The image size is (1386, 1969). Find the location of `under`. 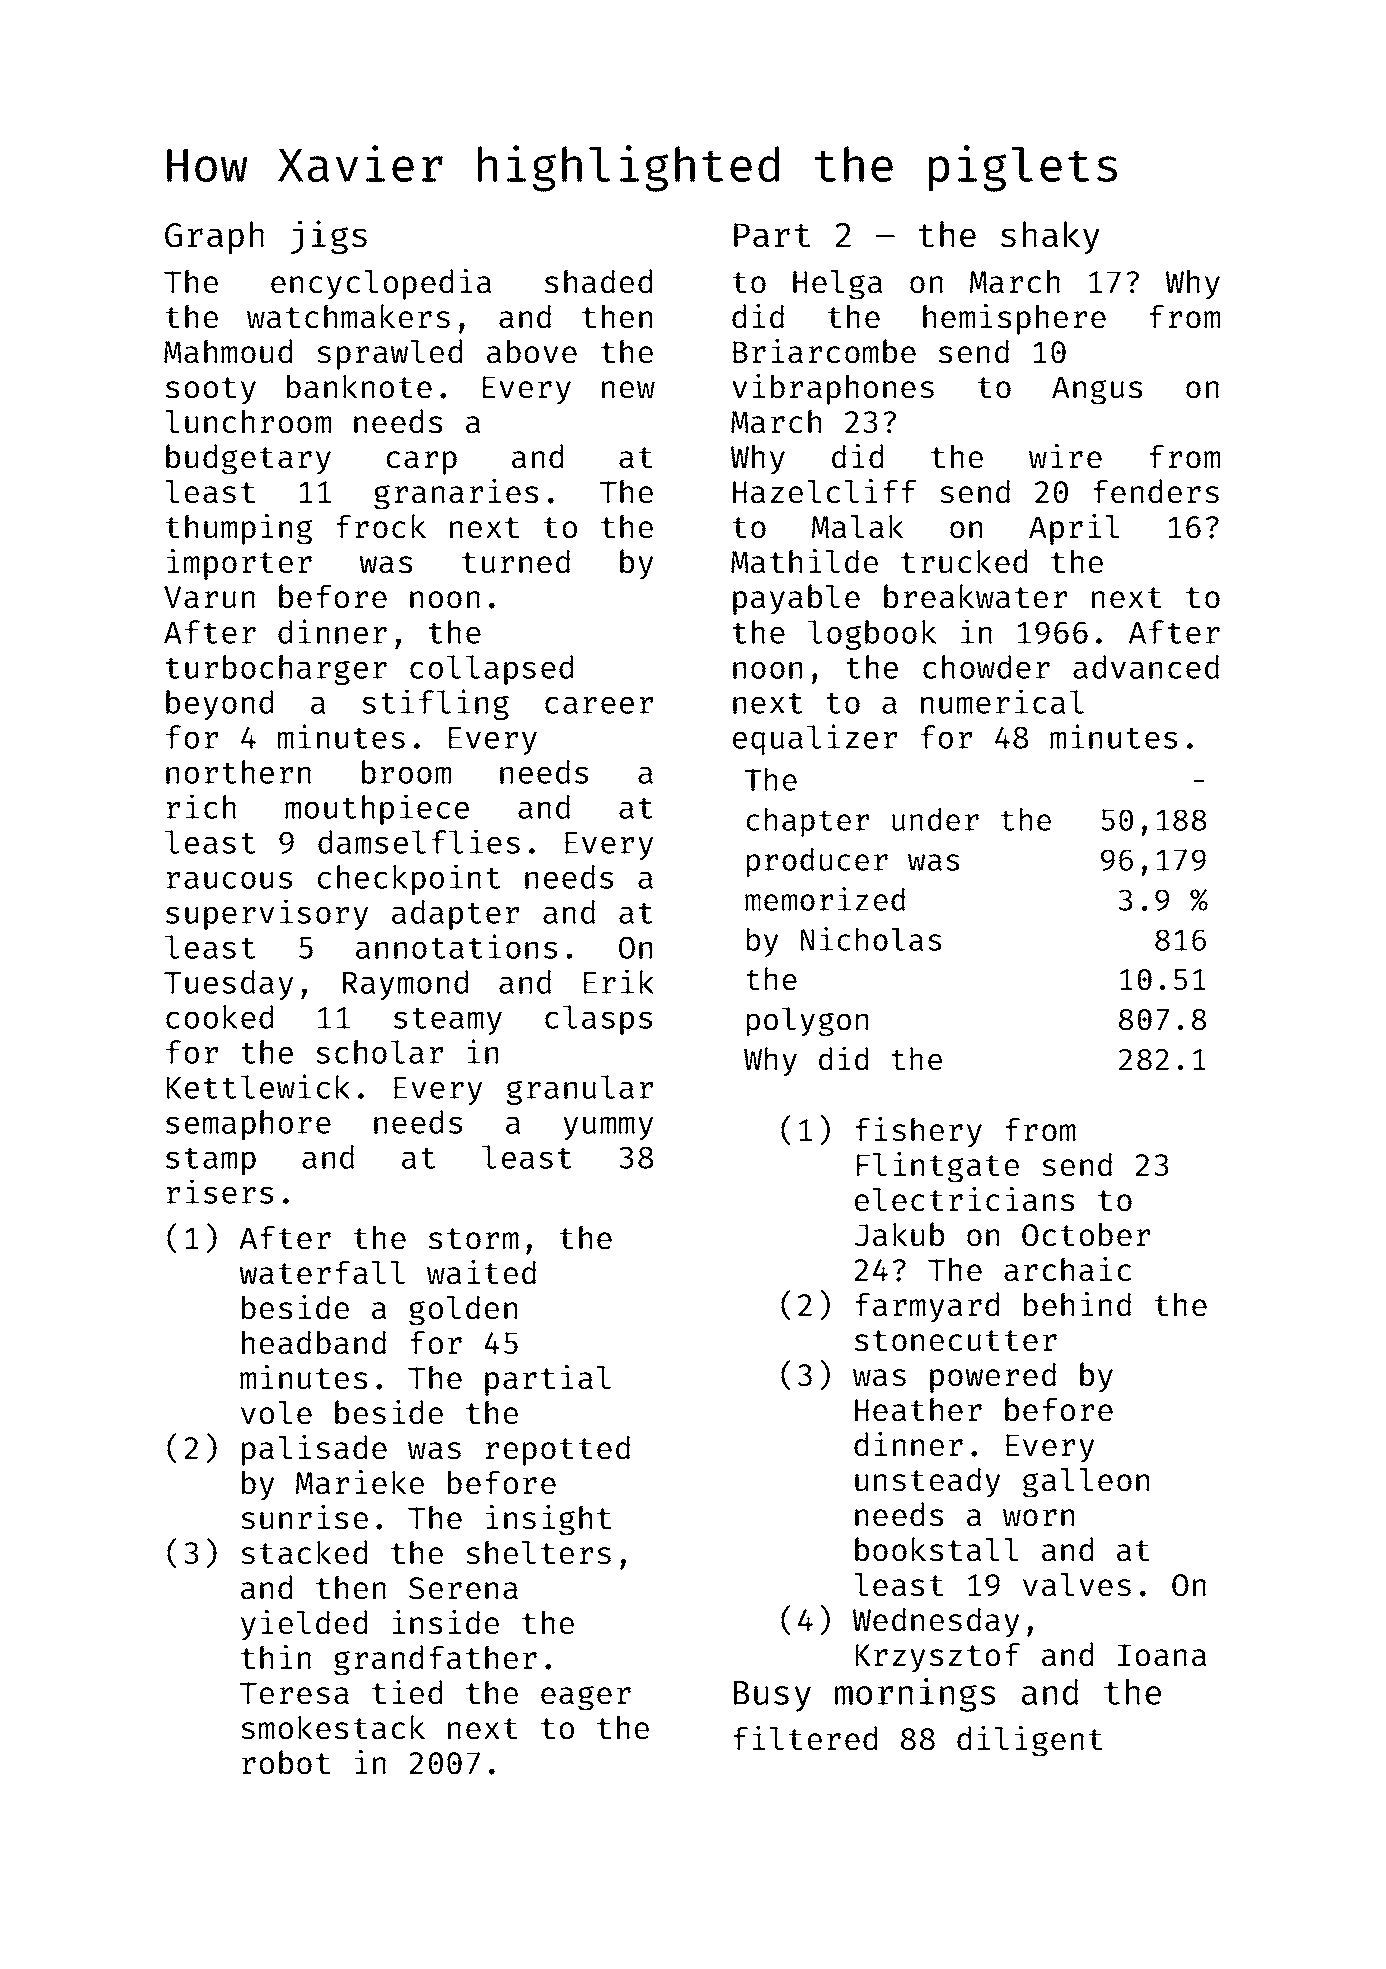

under is located at coordinates (935, 819).
